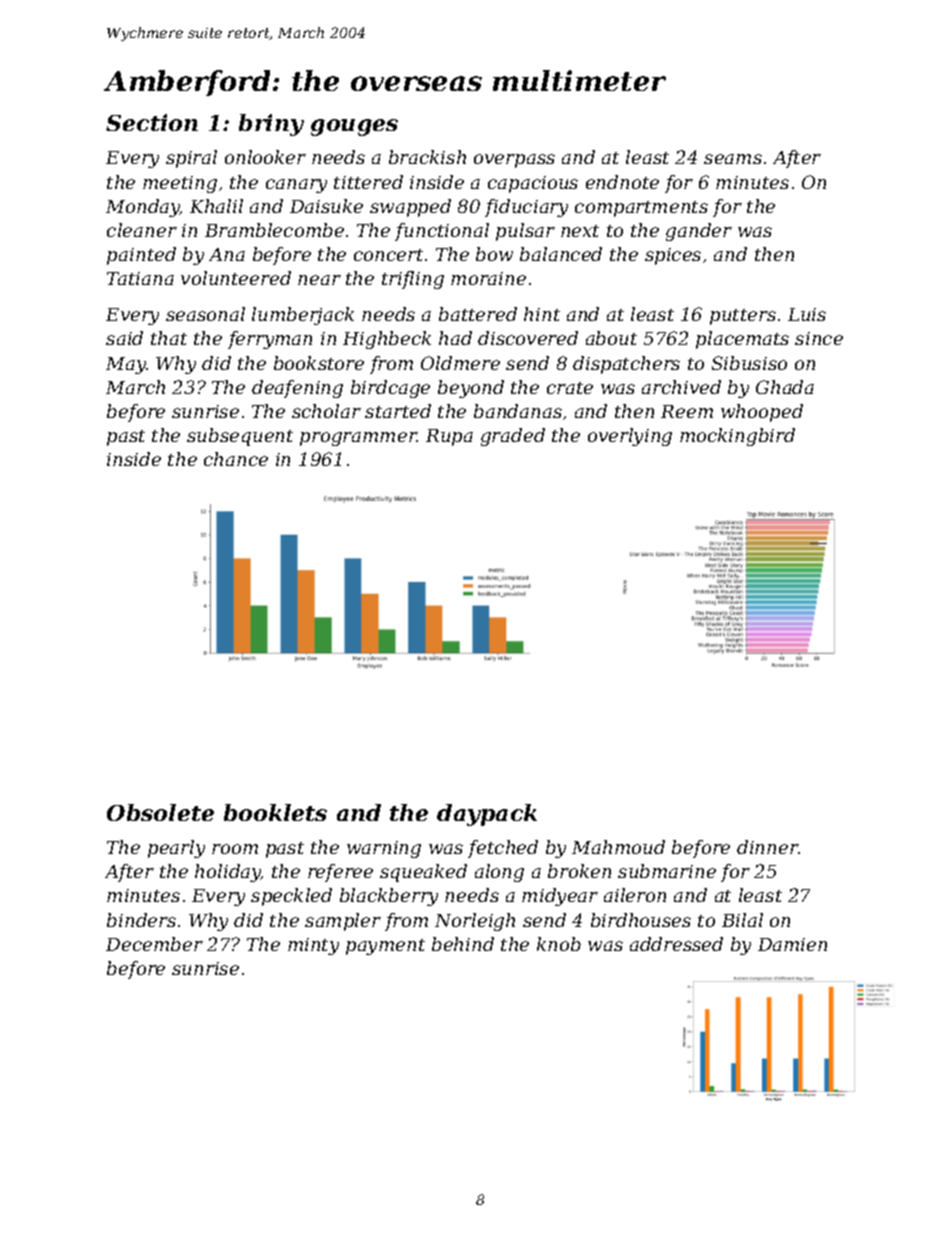 This screenshot has width=952, height=1233. Describe the element at coordinates (514, 161) in the screenshot. I see `overpass` at that location.
